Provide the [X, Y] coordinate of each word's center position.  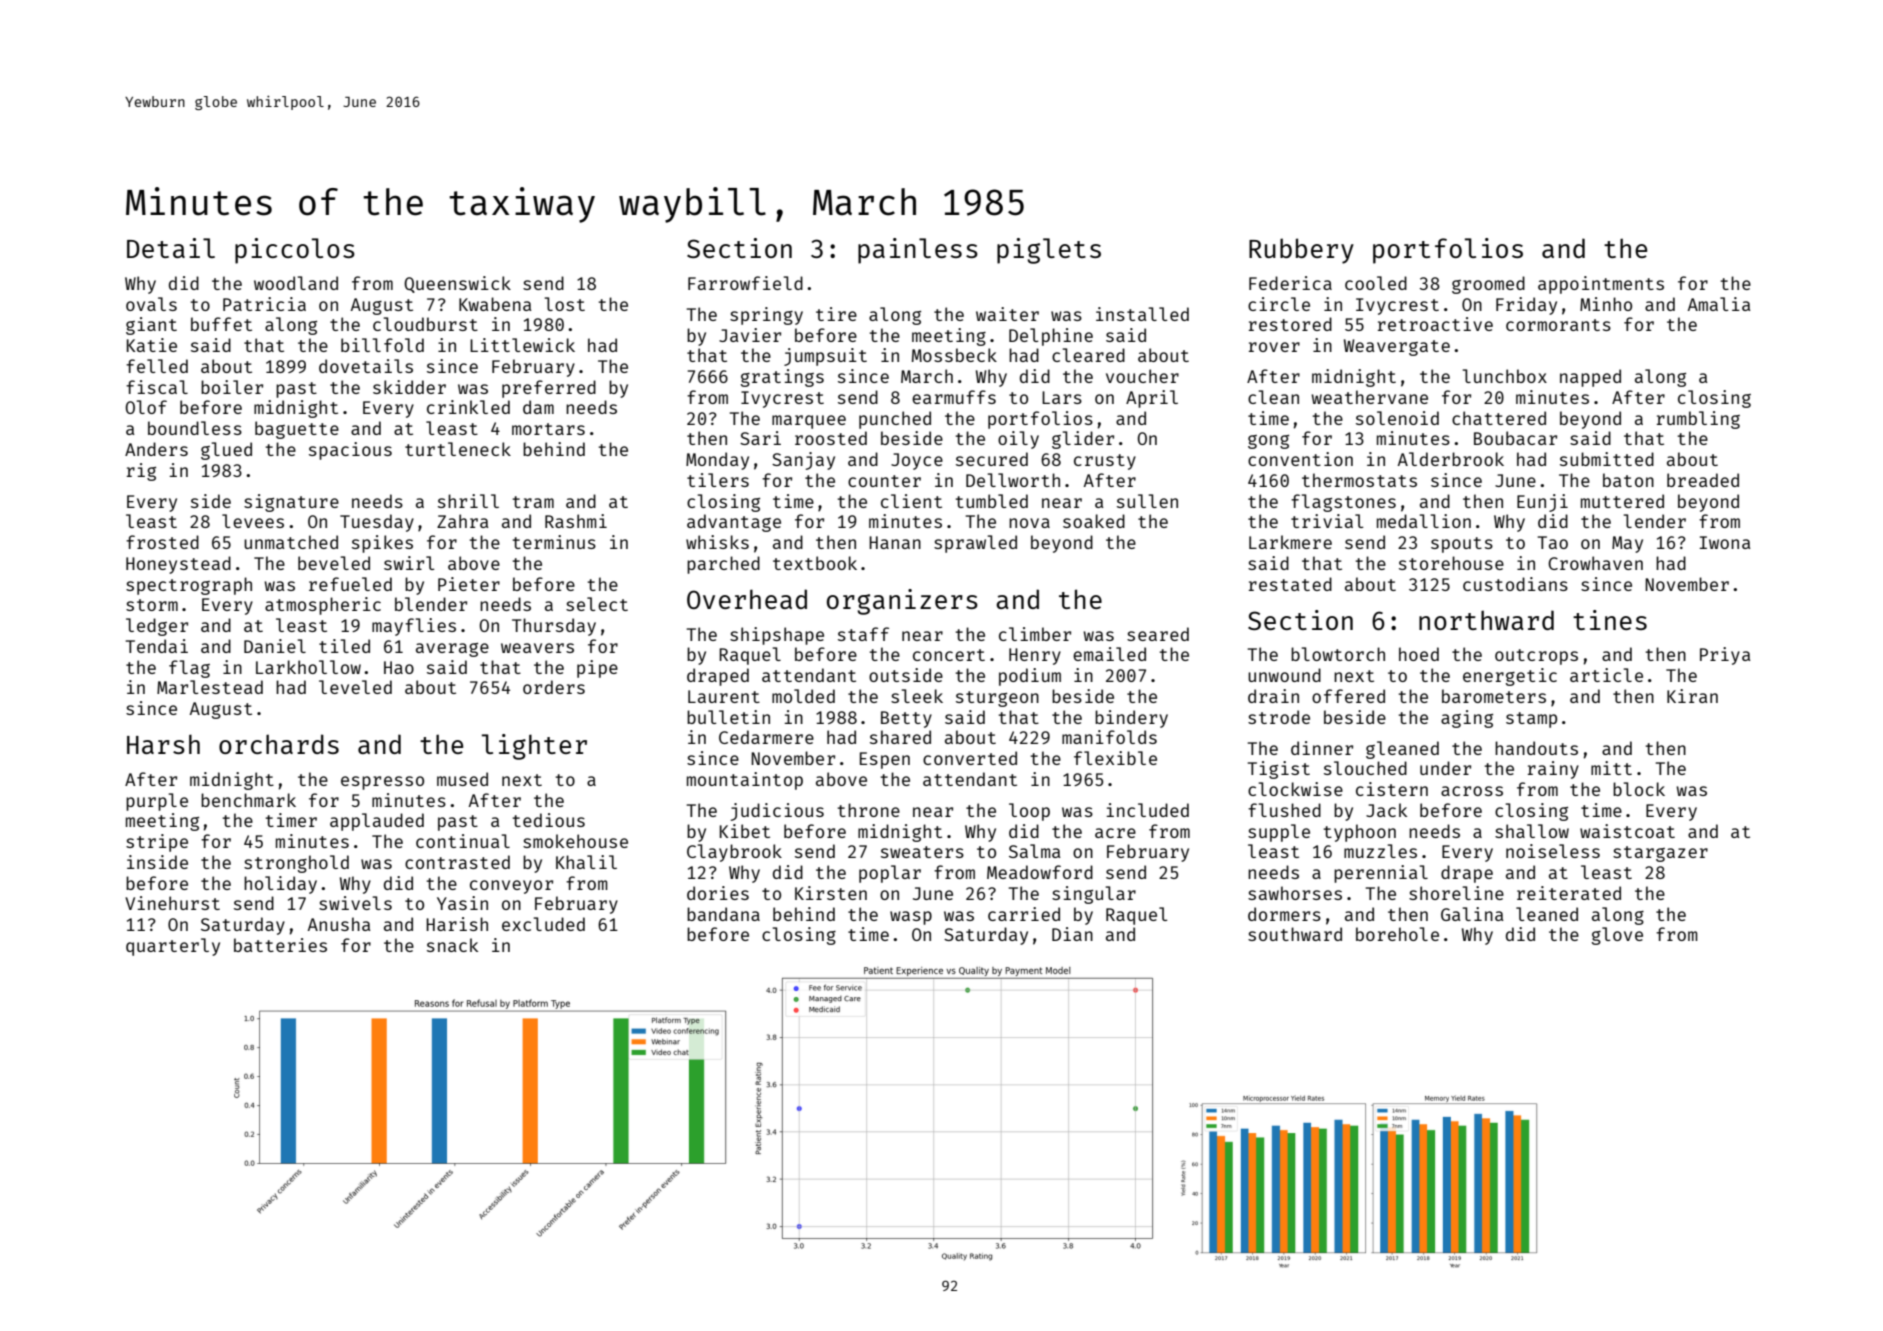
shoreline [1456, 893]
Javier [750, 335]
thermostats [1359, 480]
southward [1295, 934]
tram [533, 502]
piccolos [295, 251]
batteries [280, 945]
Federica [1290, 283]
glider [1083, 440]
